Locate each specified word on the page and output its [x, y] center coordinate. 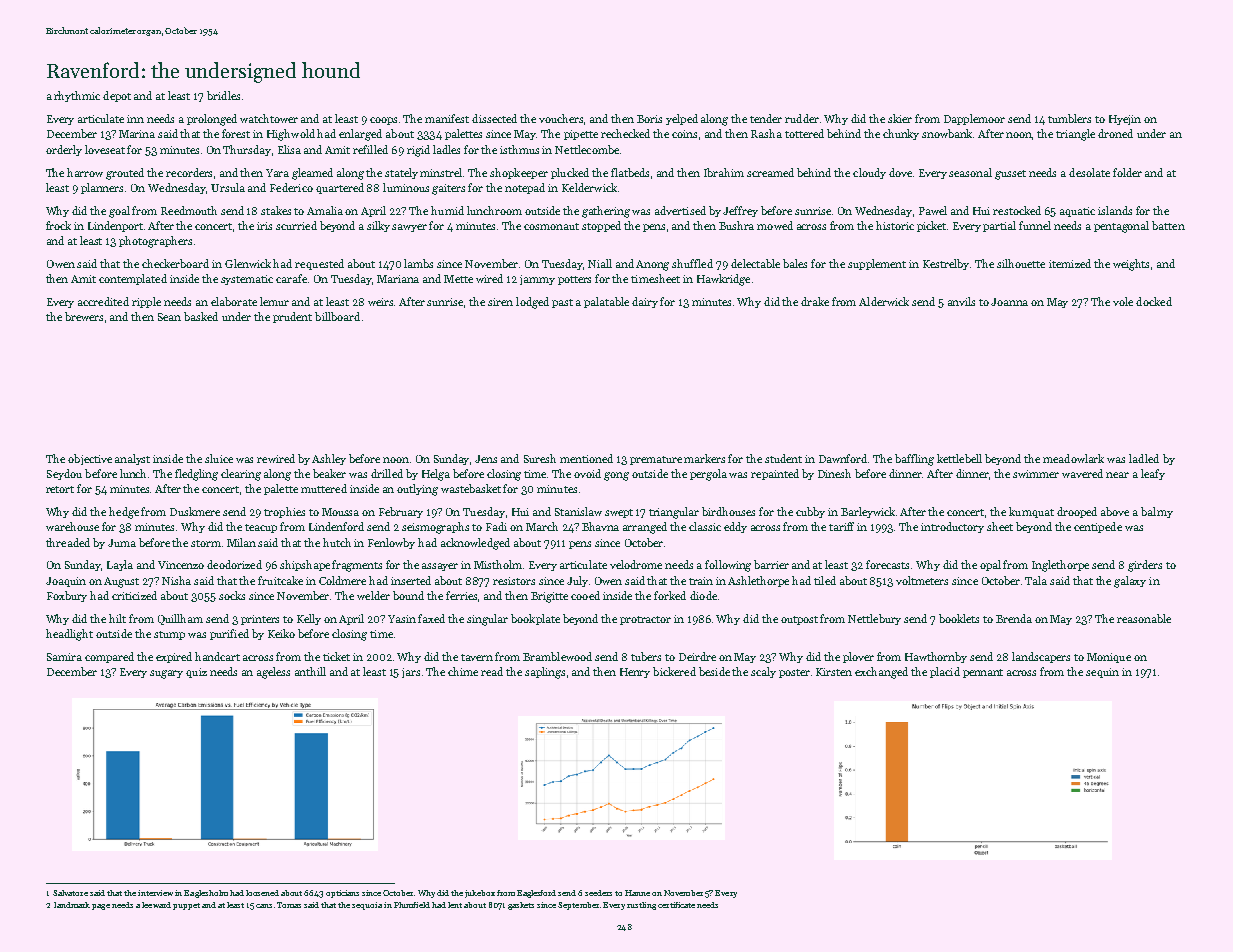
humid [447, 210]
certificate [676, 905]
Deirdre [697, 656]
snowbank [948, 133]
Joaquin [66, 582]
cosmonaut [551, 226]
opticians [342, 894]
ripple [146, 302]
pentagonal [1121, 227]
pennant [983, 673]
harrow [85, 172]
